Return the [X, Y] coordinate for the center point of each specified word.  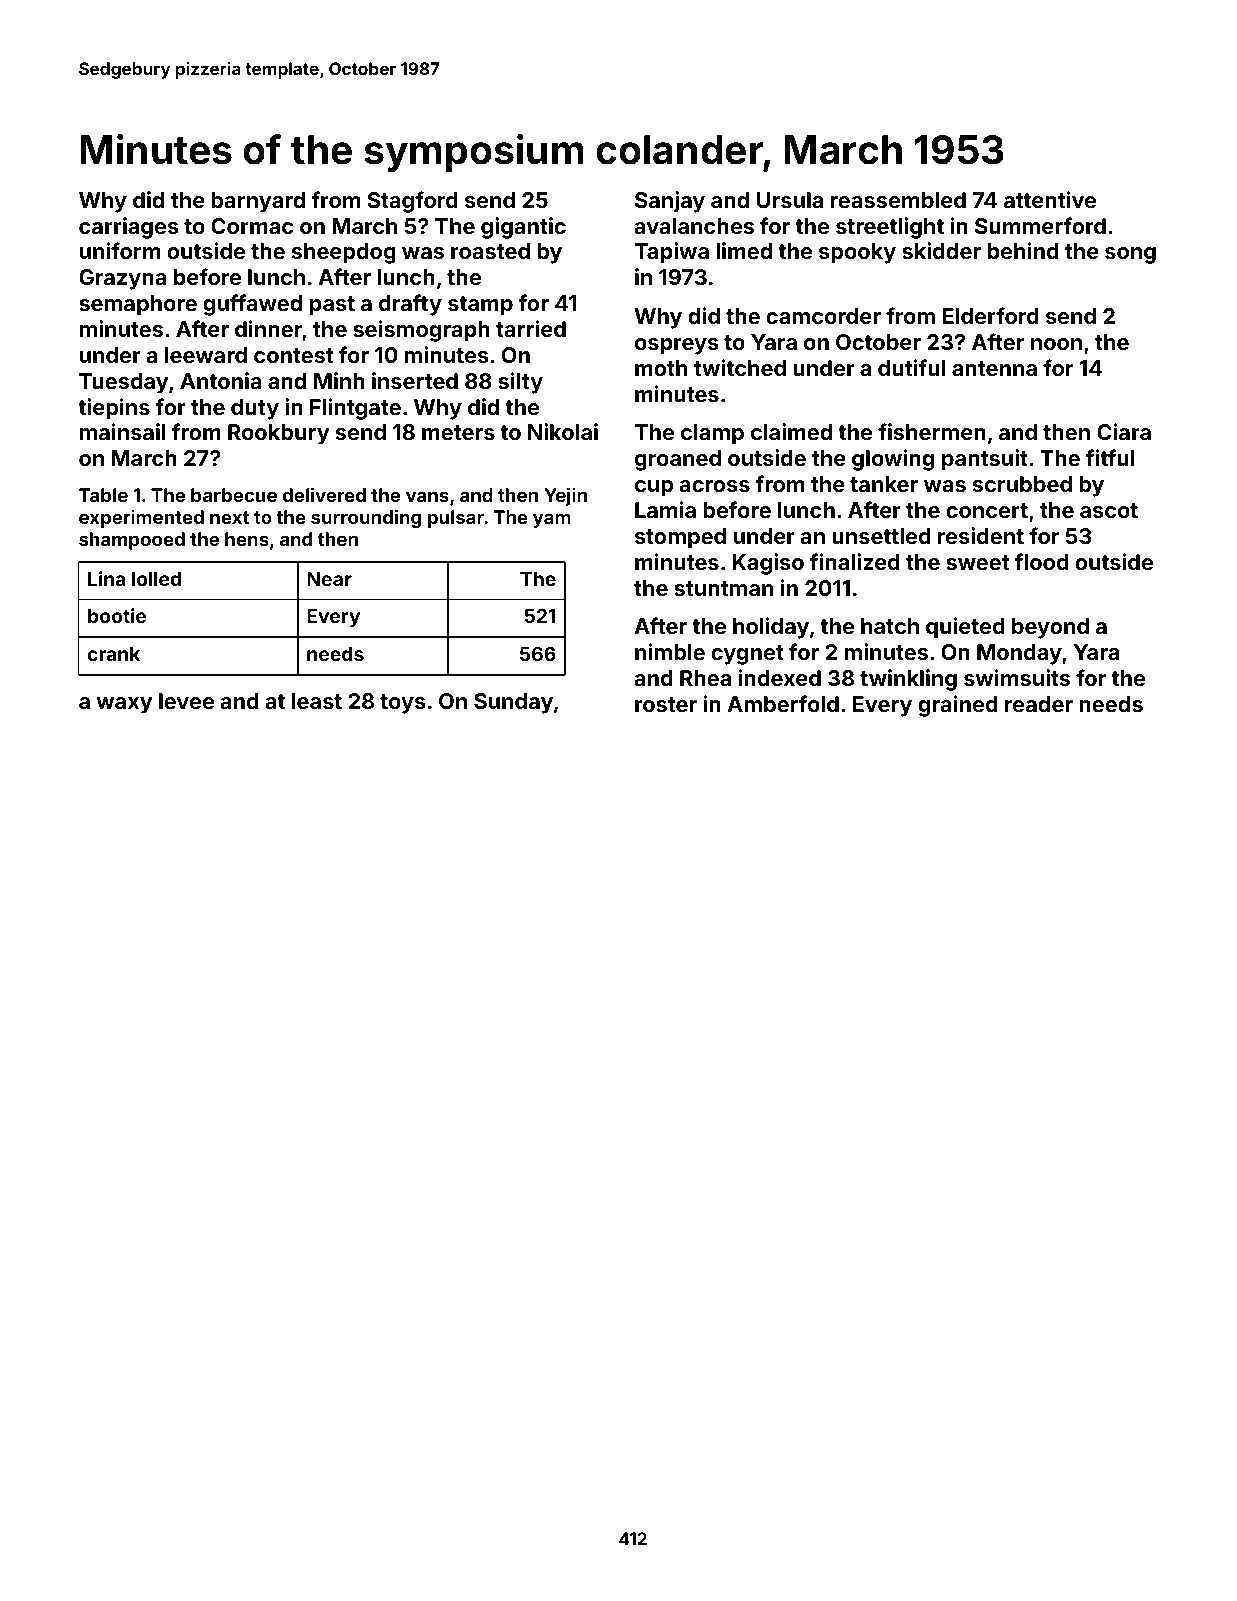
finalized [855, 561]
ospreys [677, 346]
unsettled [881, 536]
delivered [324, 494]
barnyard [258, 202]
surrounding [366, 518]
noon [1056, 344]
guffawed [252, 305]
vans [427, 496]
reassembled [898, 200]
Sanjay [670, 202]
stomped [680, 538]
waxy [124, 705]
